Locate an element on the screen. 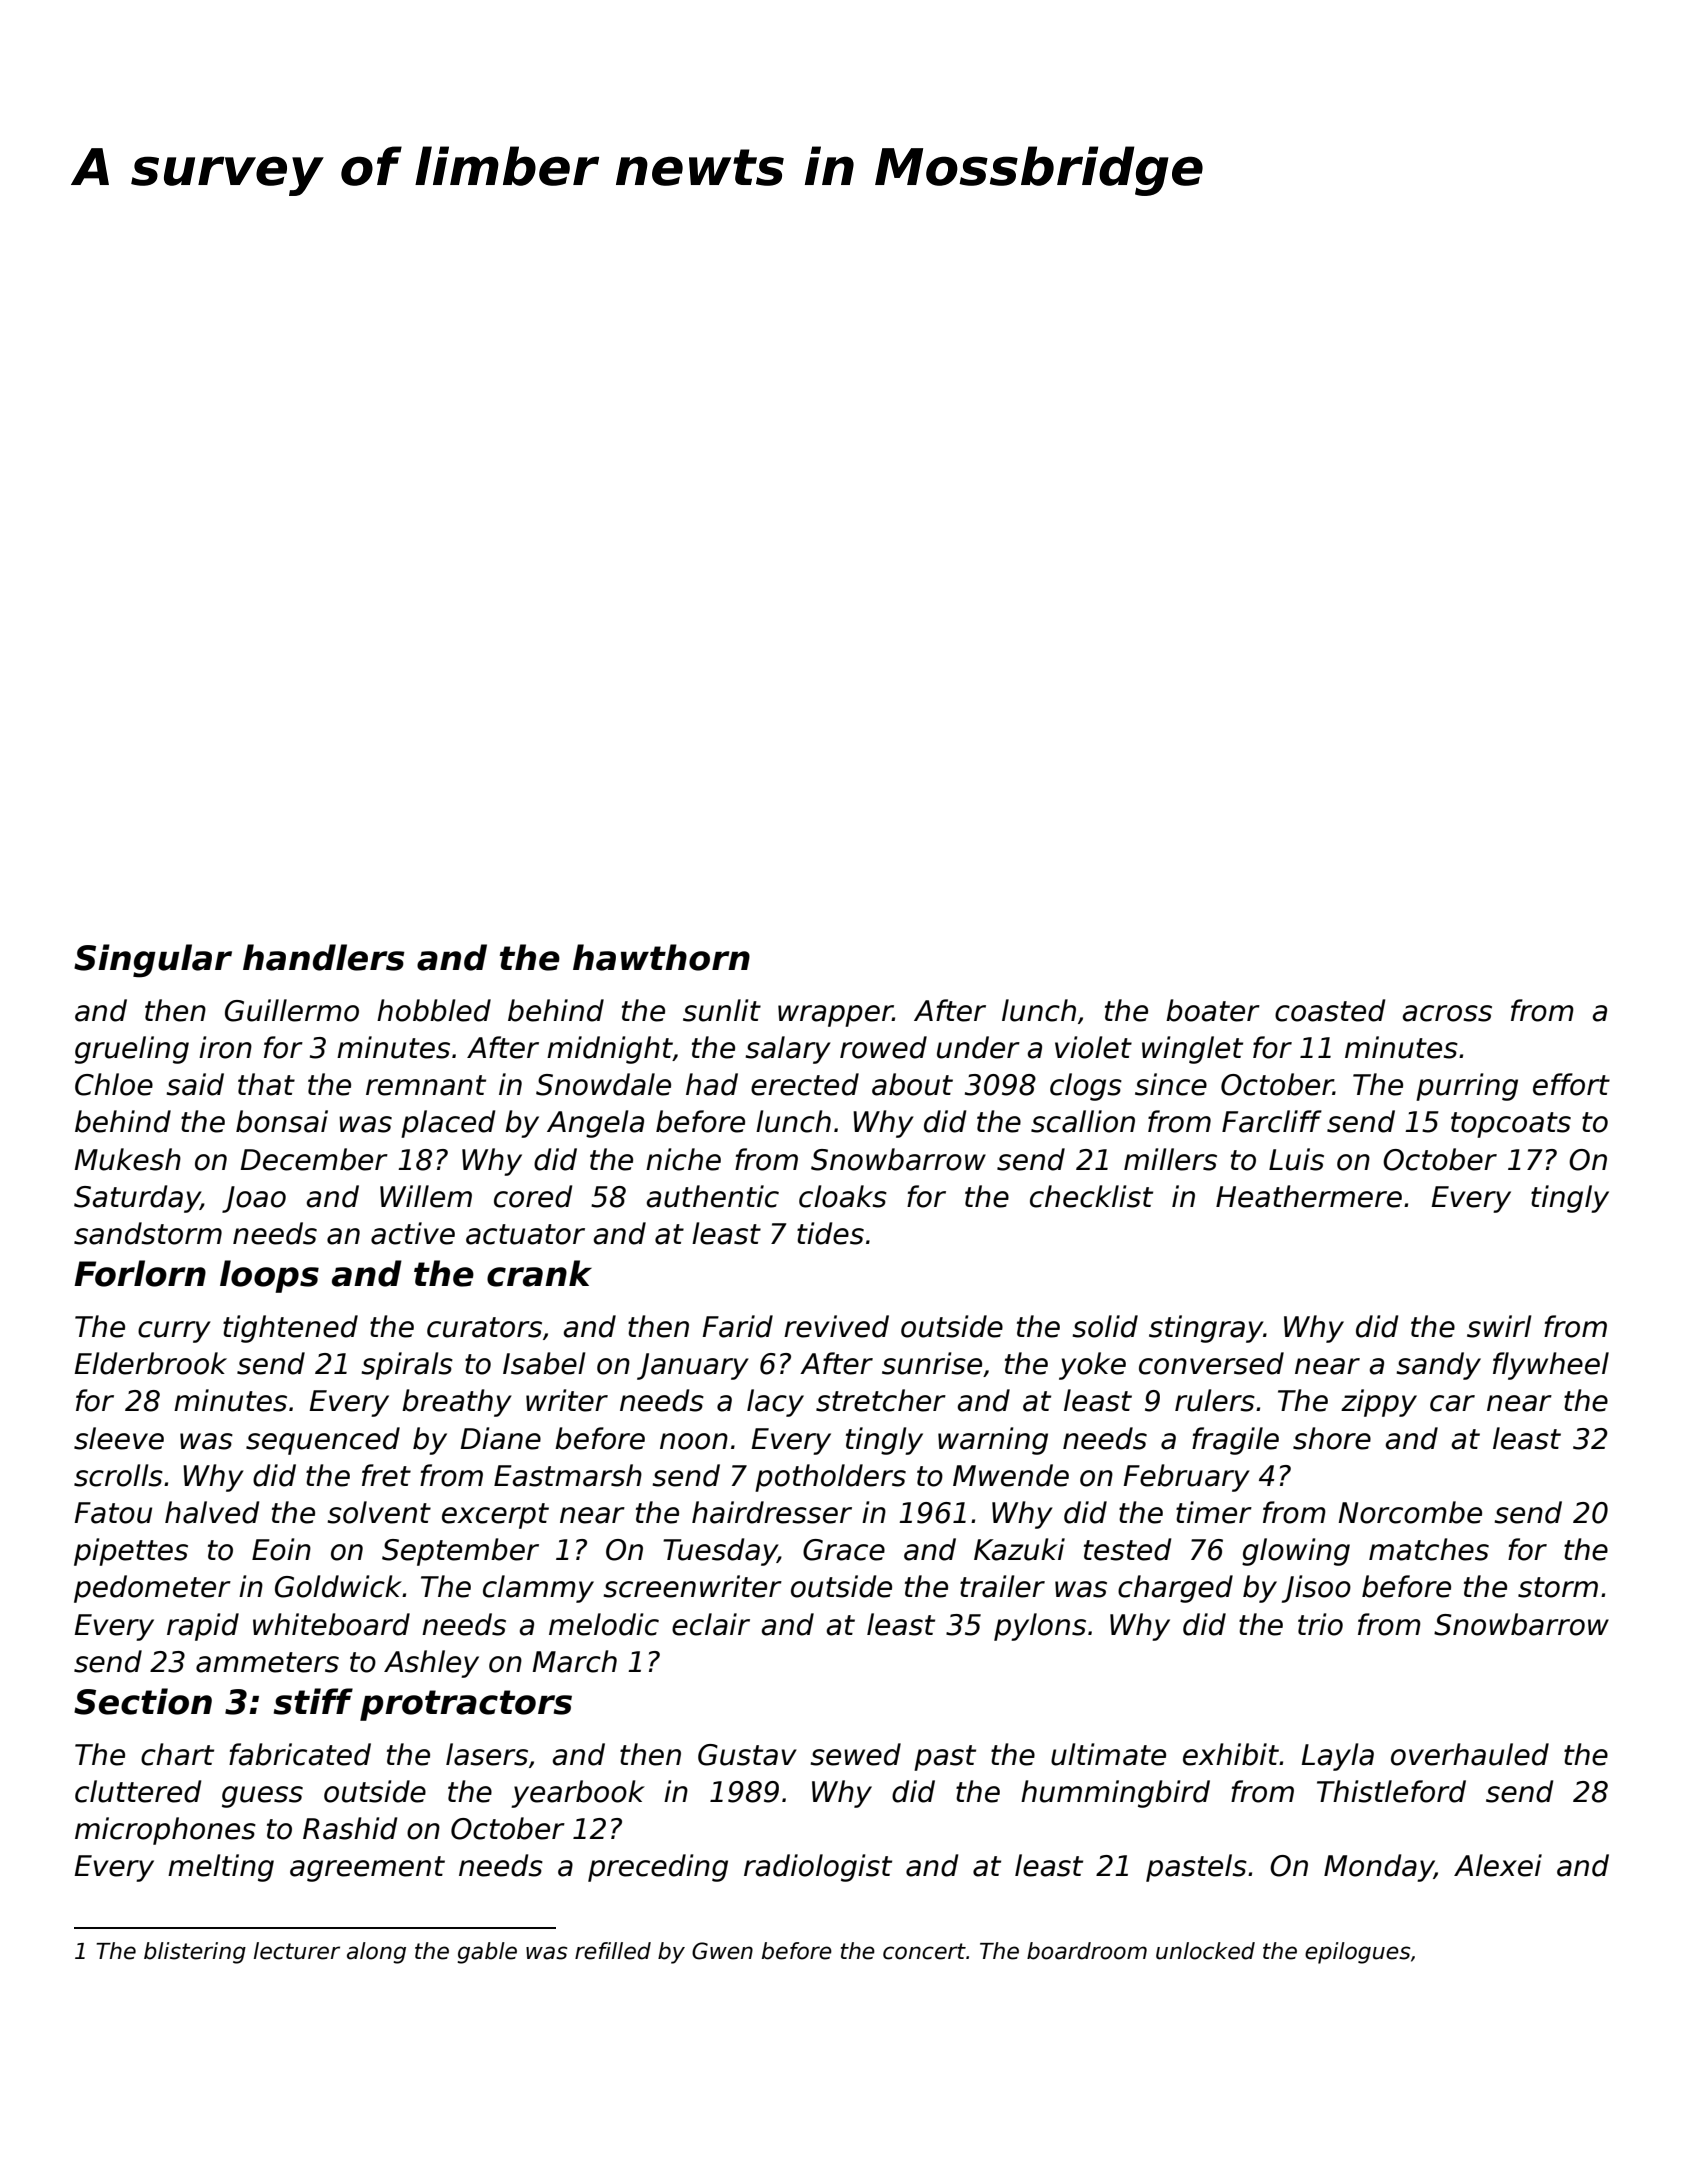  Mukesh is located at coordinates (127, 1159).
